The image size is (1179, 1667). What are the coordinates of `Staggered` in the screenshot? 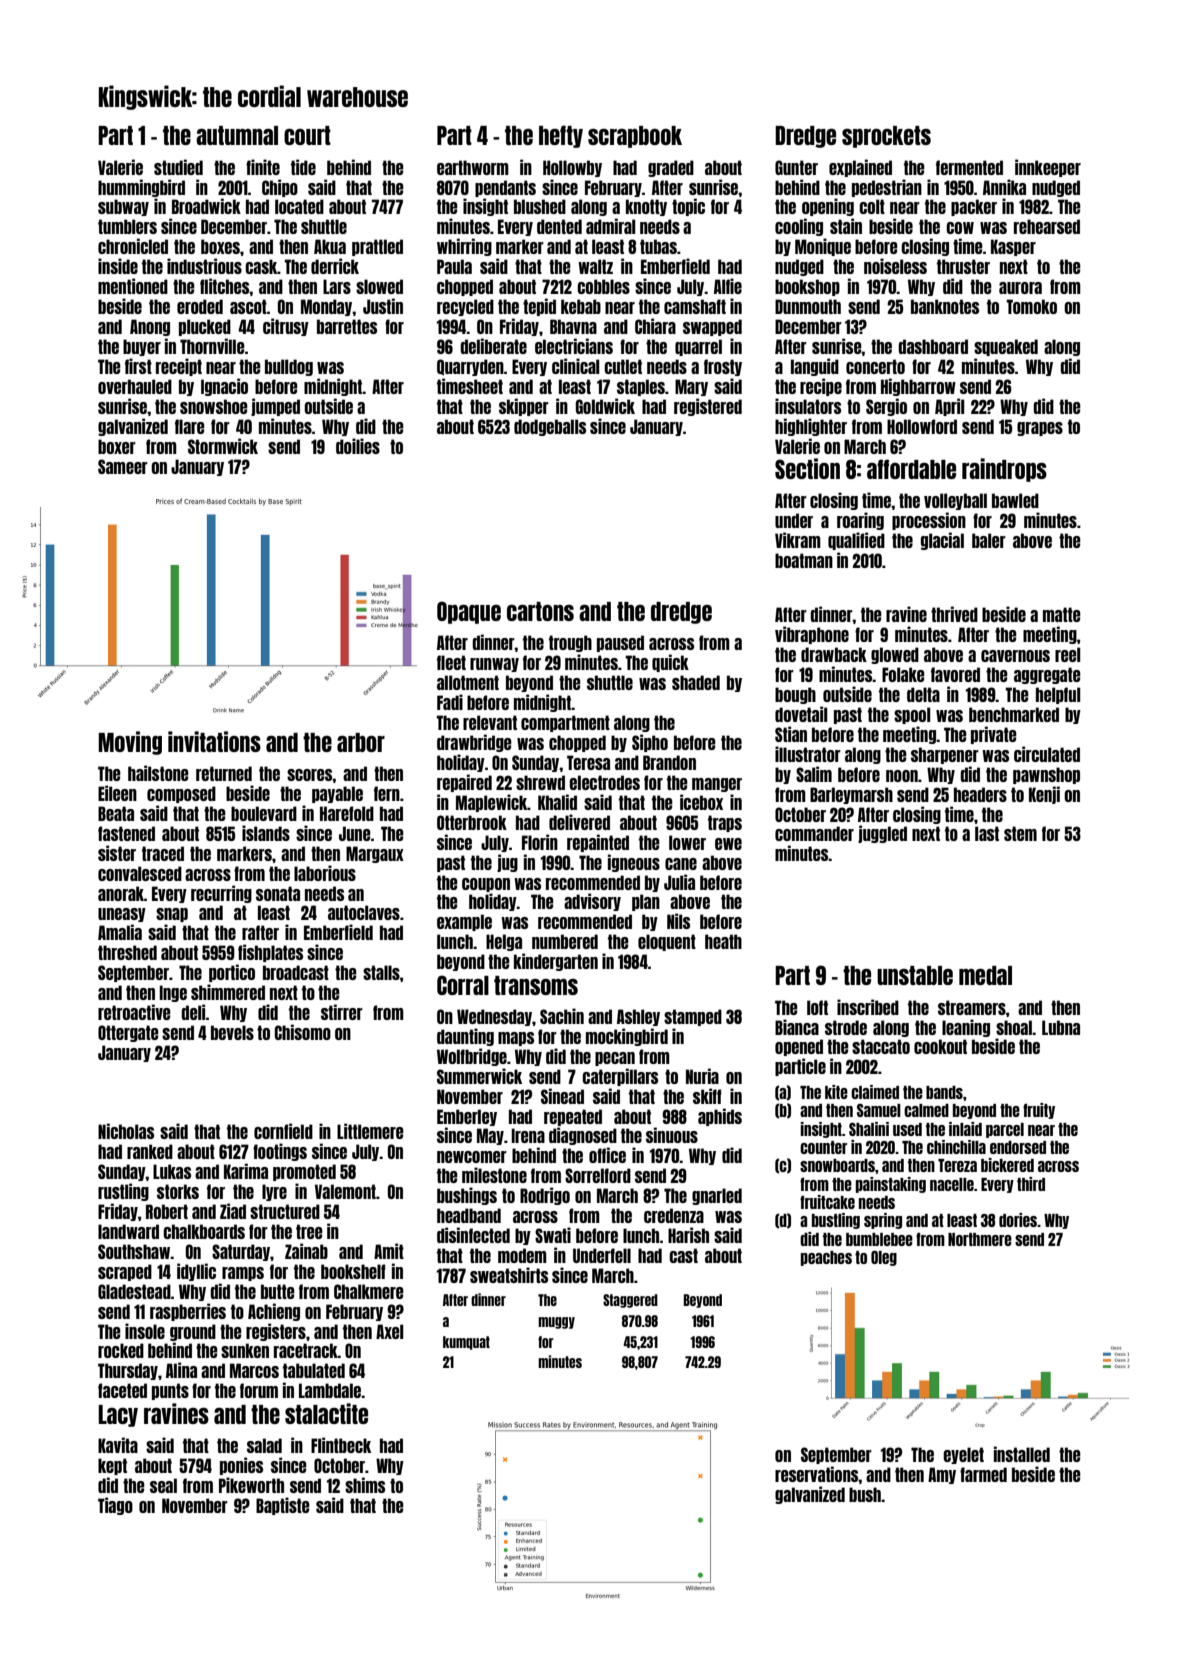 It's located at (630, 1301).
